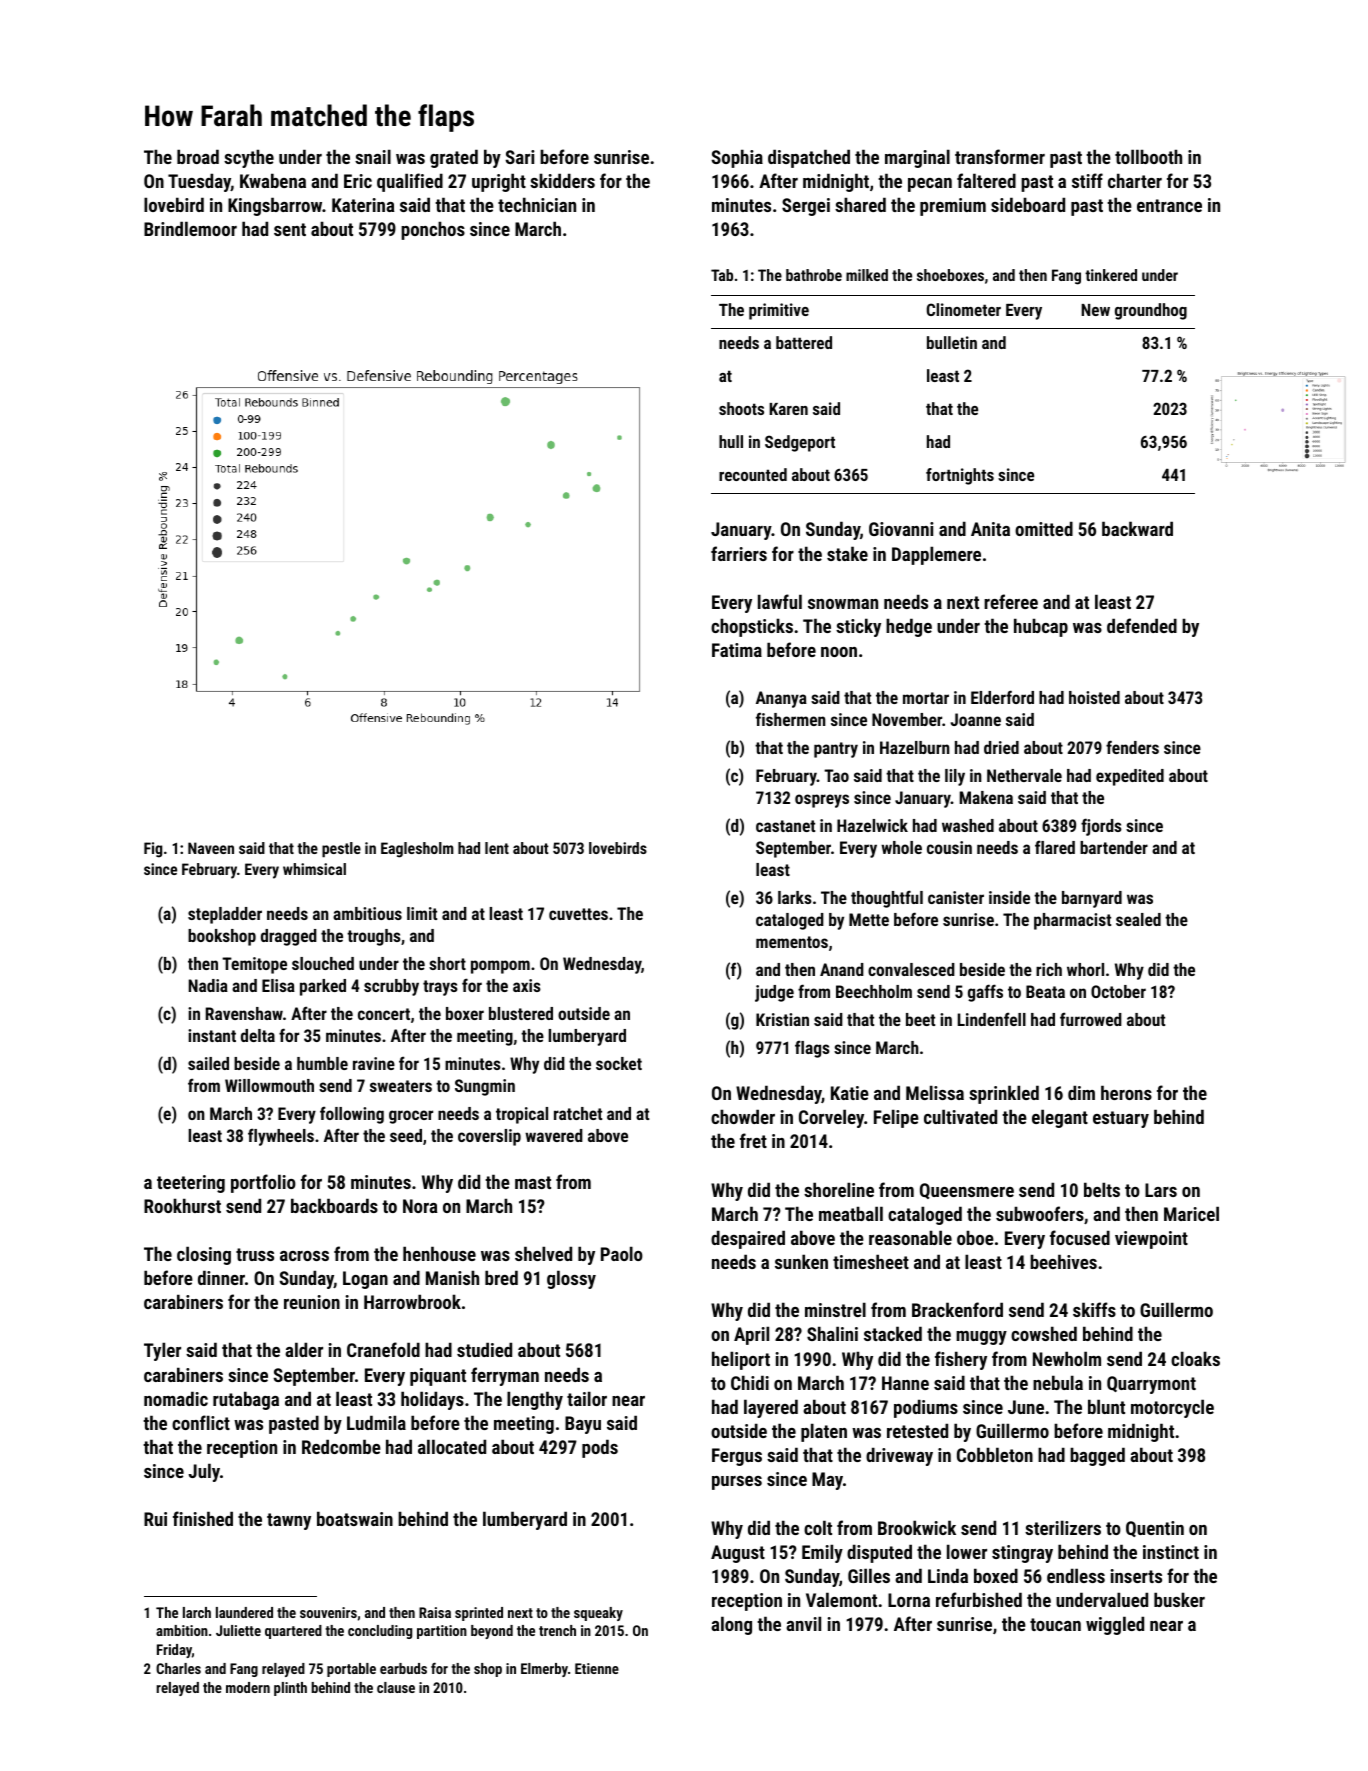 Image resolution: width=1368 pixels, height=1771 pixels. What do you see at coordinates (1115, 1625) in the page?
I see `wiggled` at bounding box center [1115, 1625].
